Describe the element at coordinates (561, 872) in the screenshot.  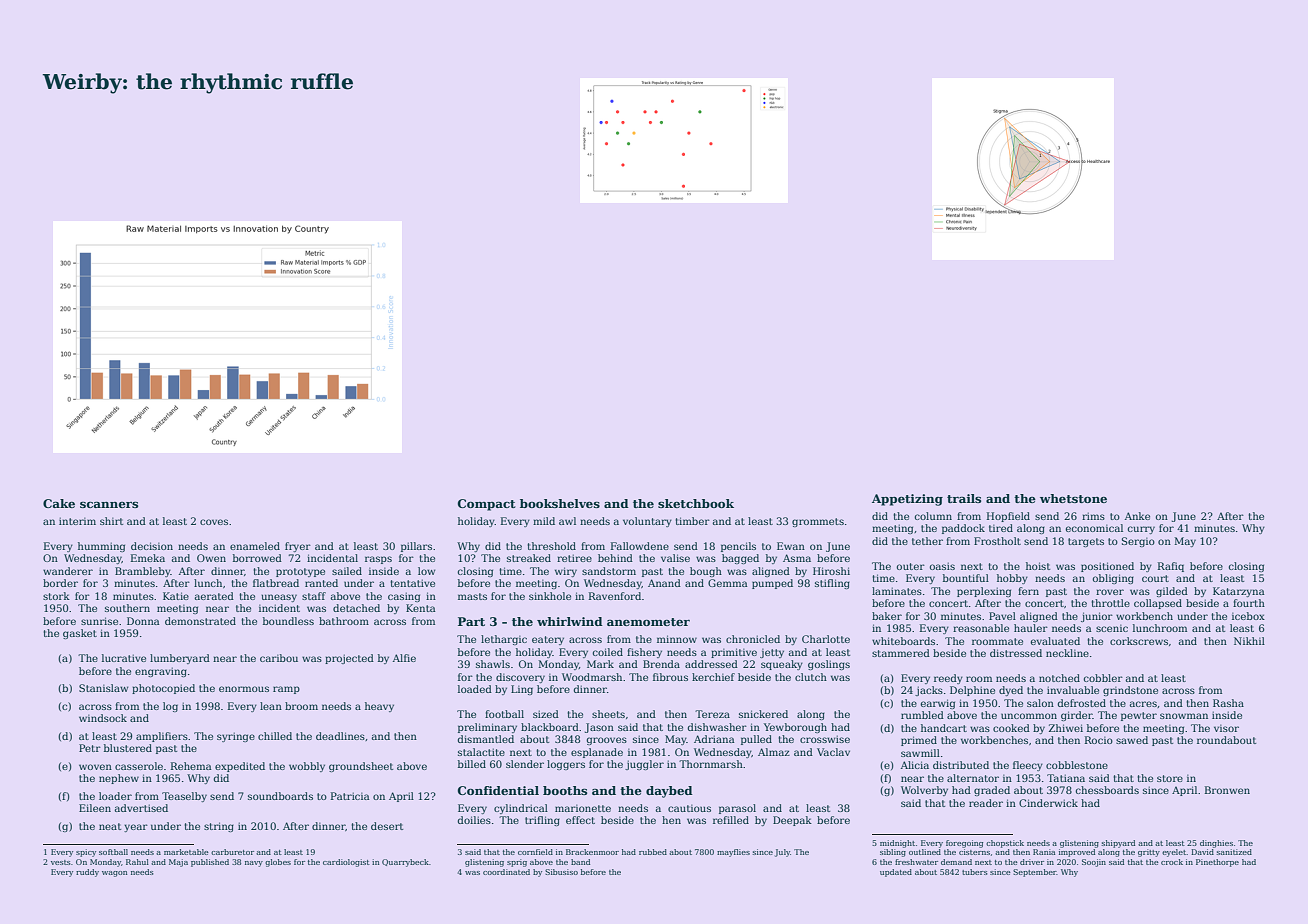
I see `Sibusiso` at that location.
